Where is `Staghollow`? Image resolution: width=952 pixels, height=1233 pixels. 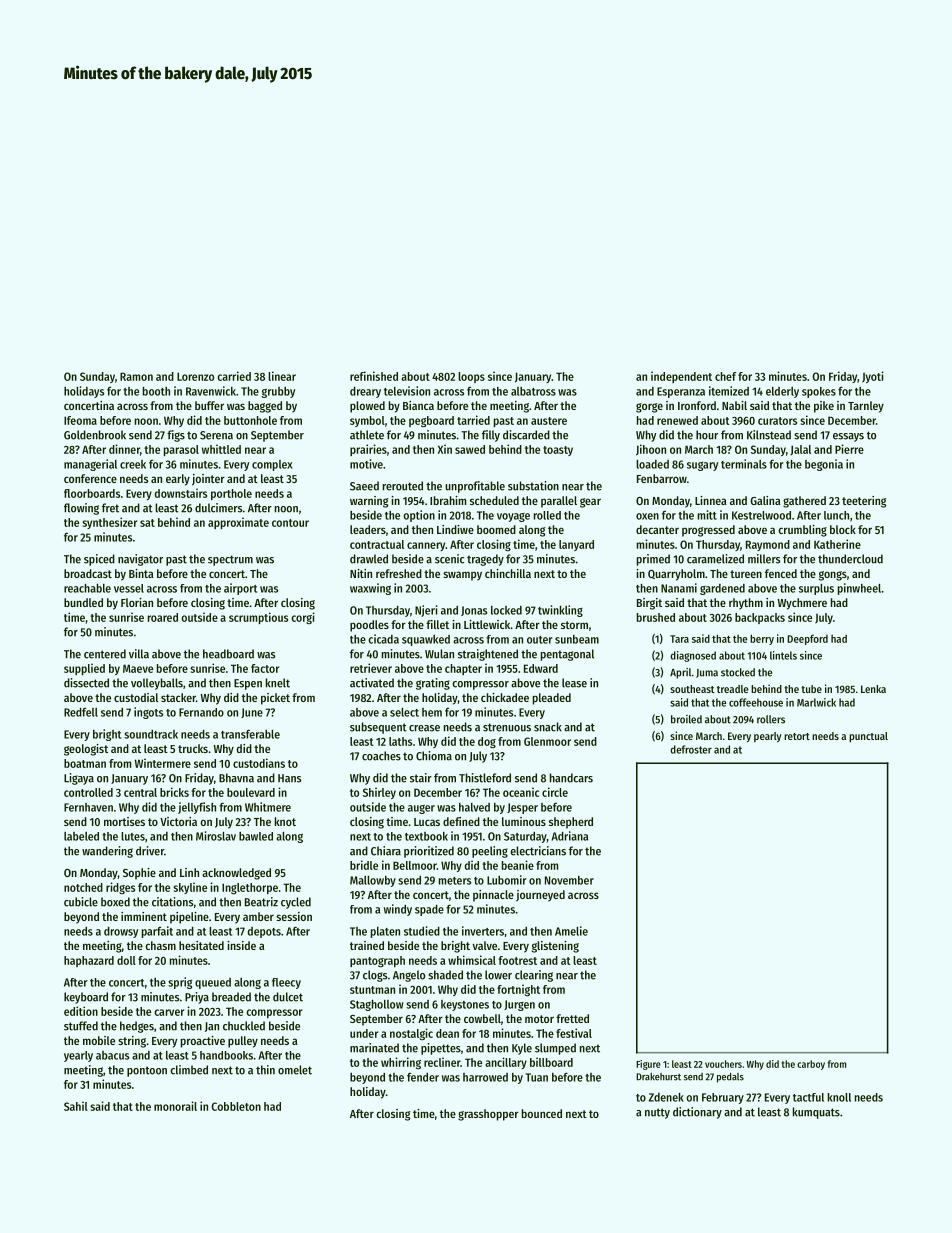 Staghollow is located at coordinates (377, 1005).
